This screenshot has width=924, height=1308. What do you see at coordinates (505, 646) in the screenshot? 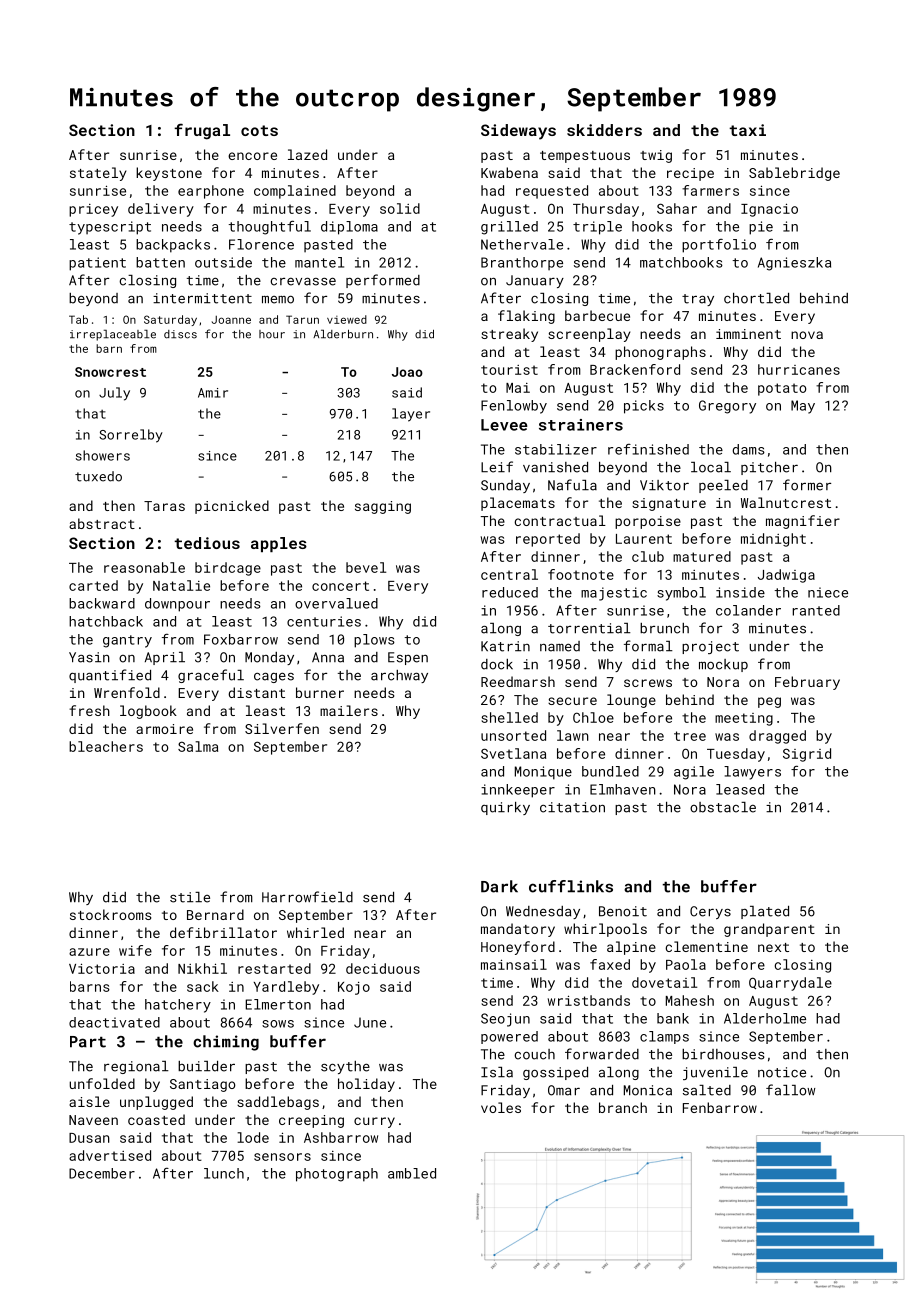
I see `Katrin` at bounding box center [505, 646].
